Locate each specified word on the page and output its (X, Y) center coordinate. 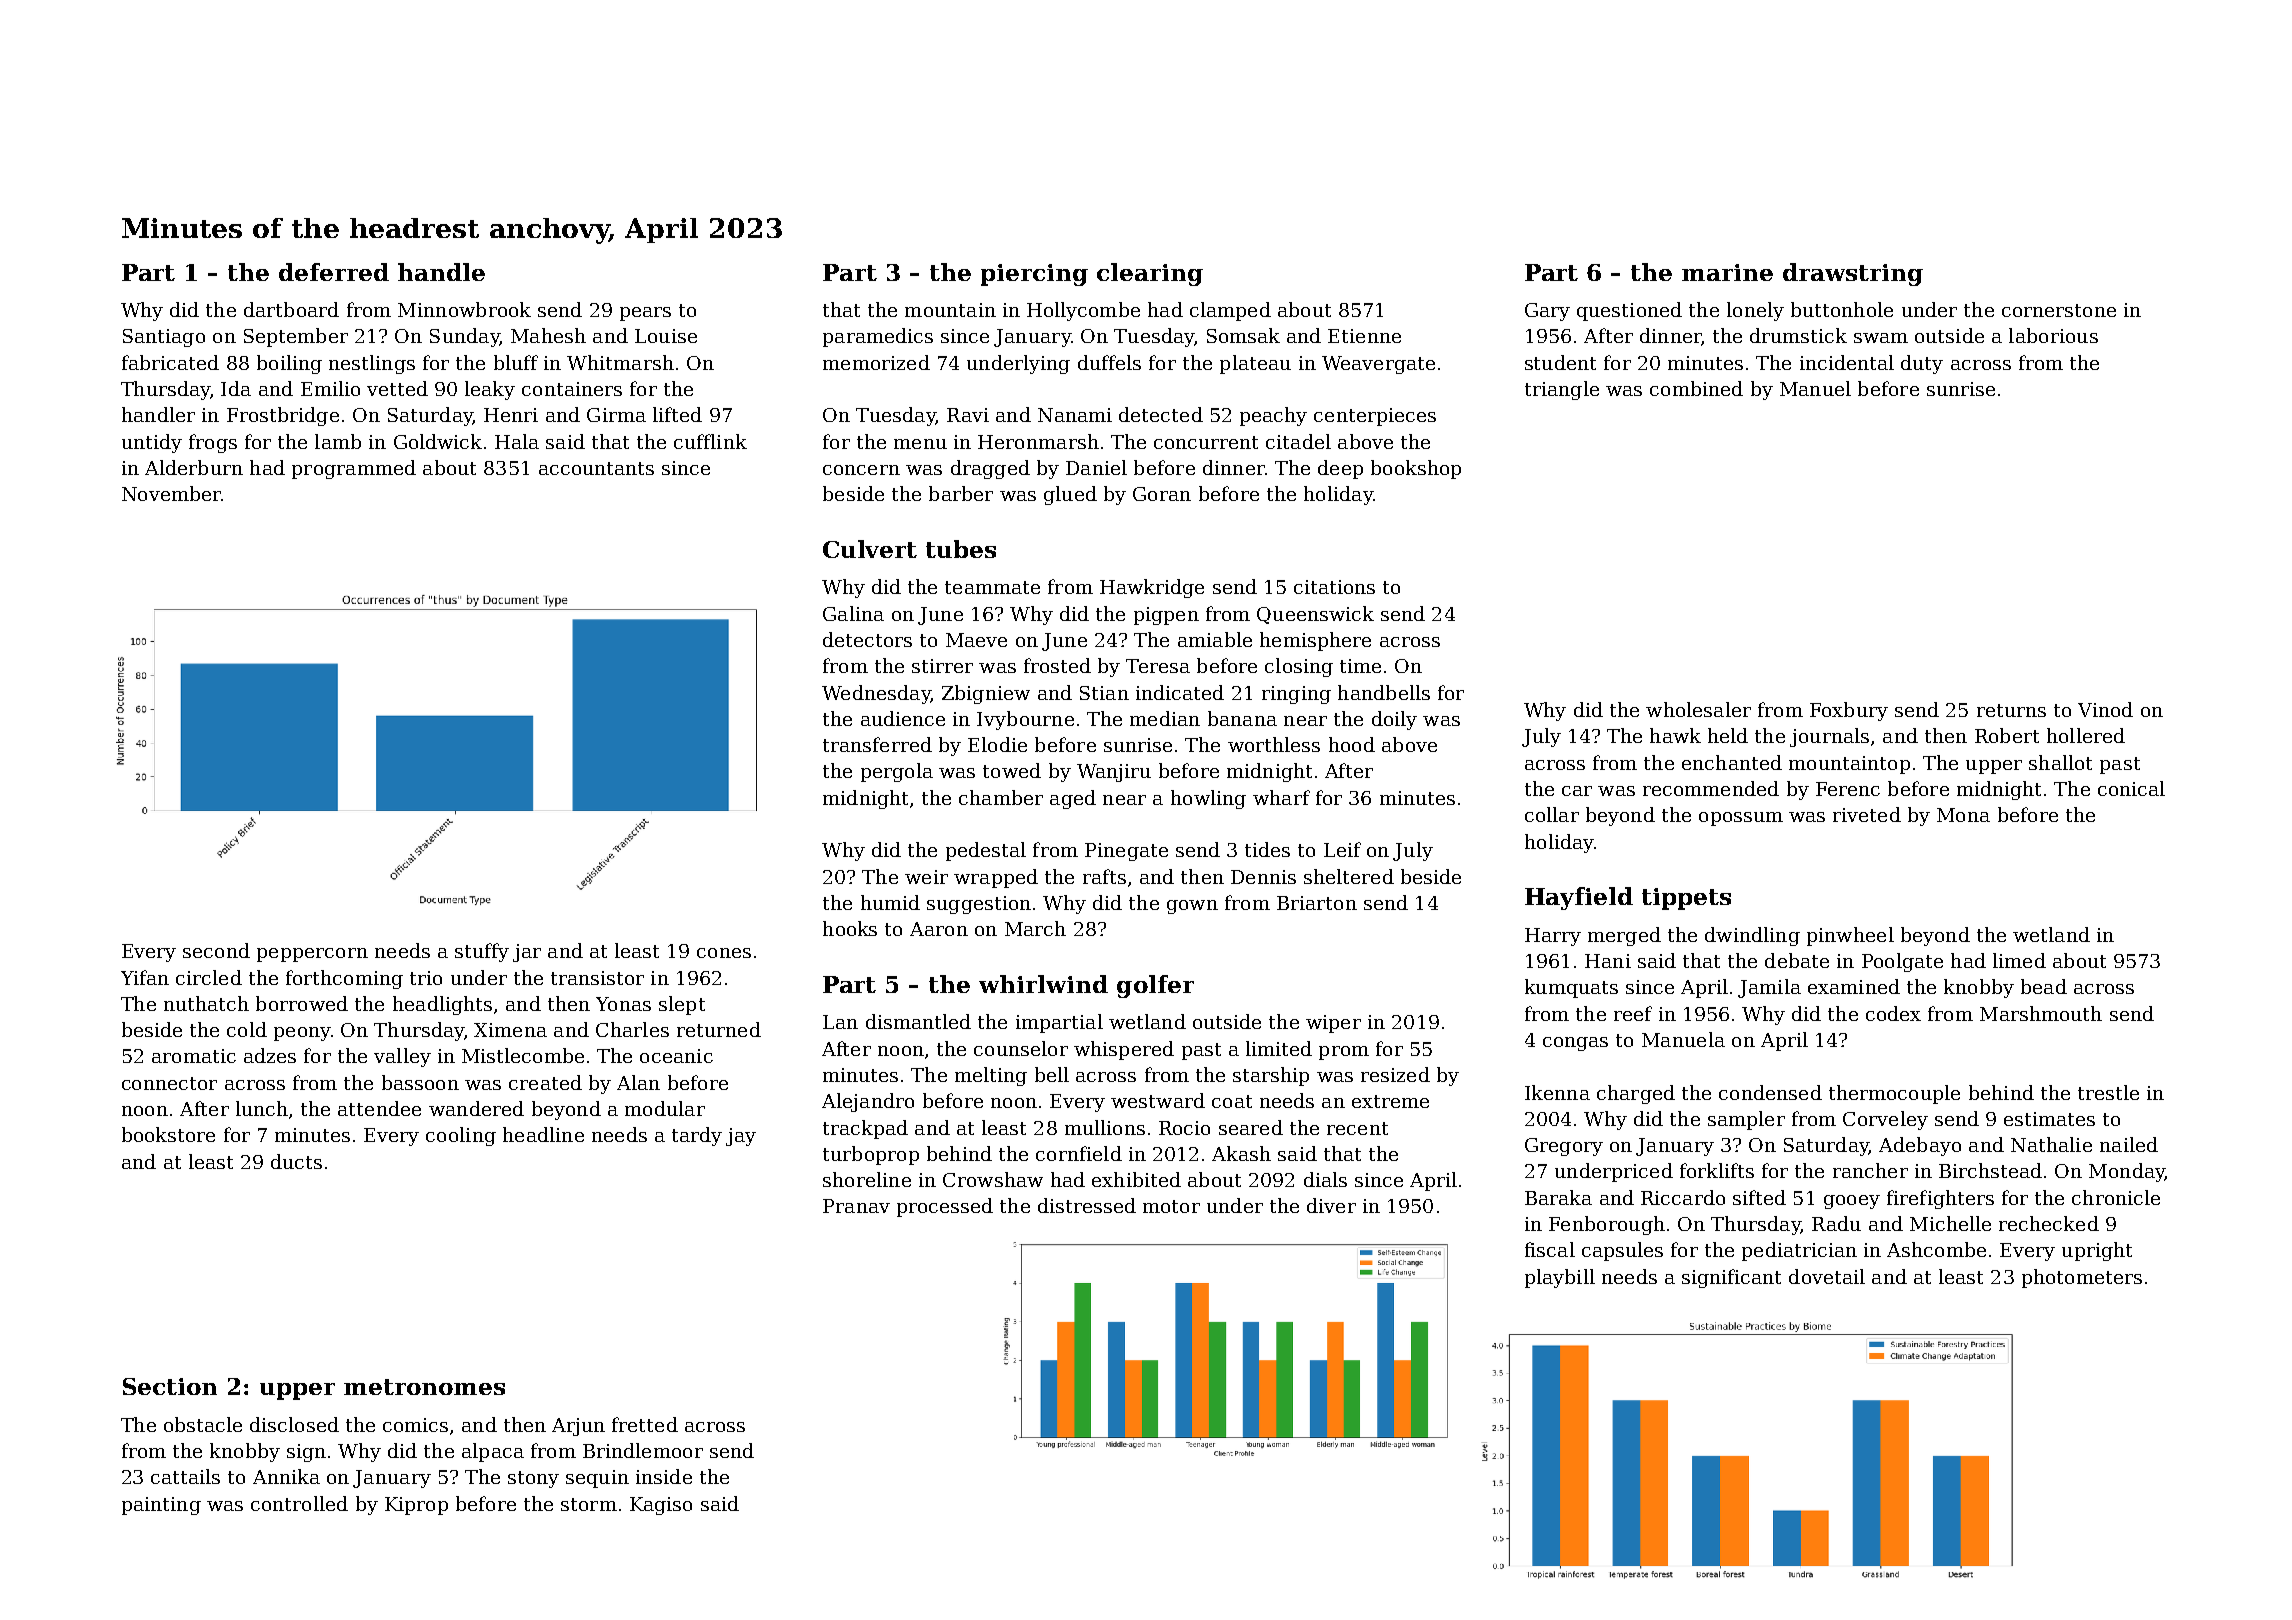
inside (664, 1476)
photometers (2082, 1278)
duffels (1109, 362)
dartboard (291, 309)
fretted (645, 1424)
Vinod (2105, 709)
